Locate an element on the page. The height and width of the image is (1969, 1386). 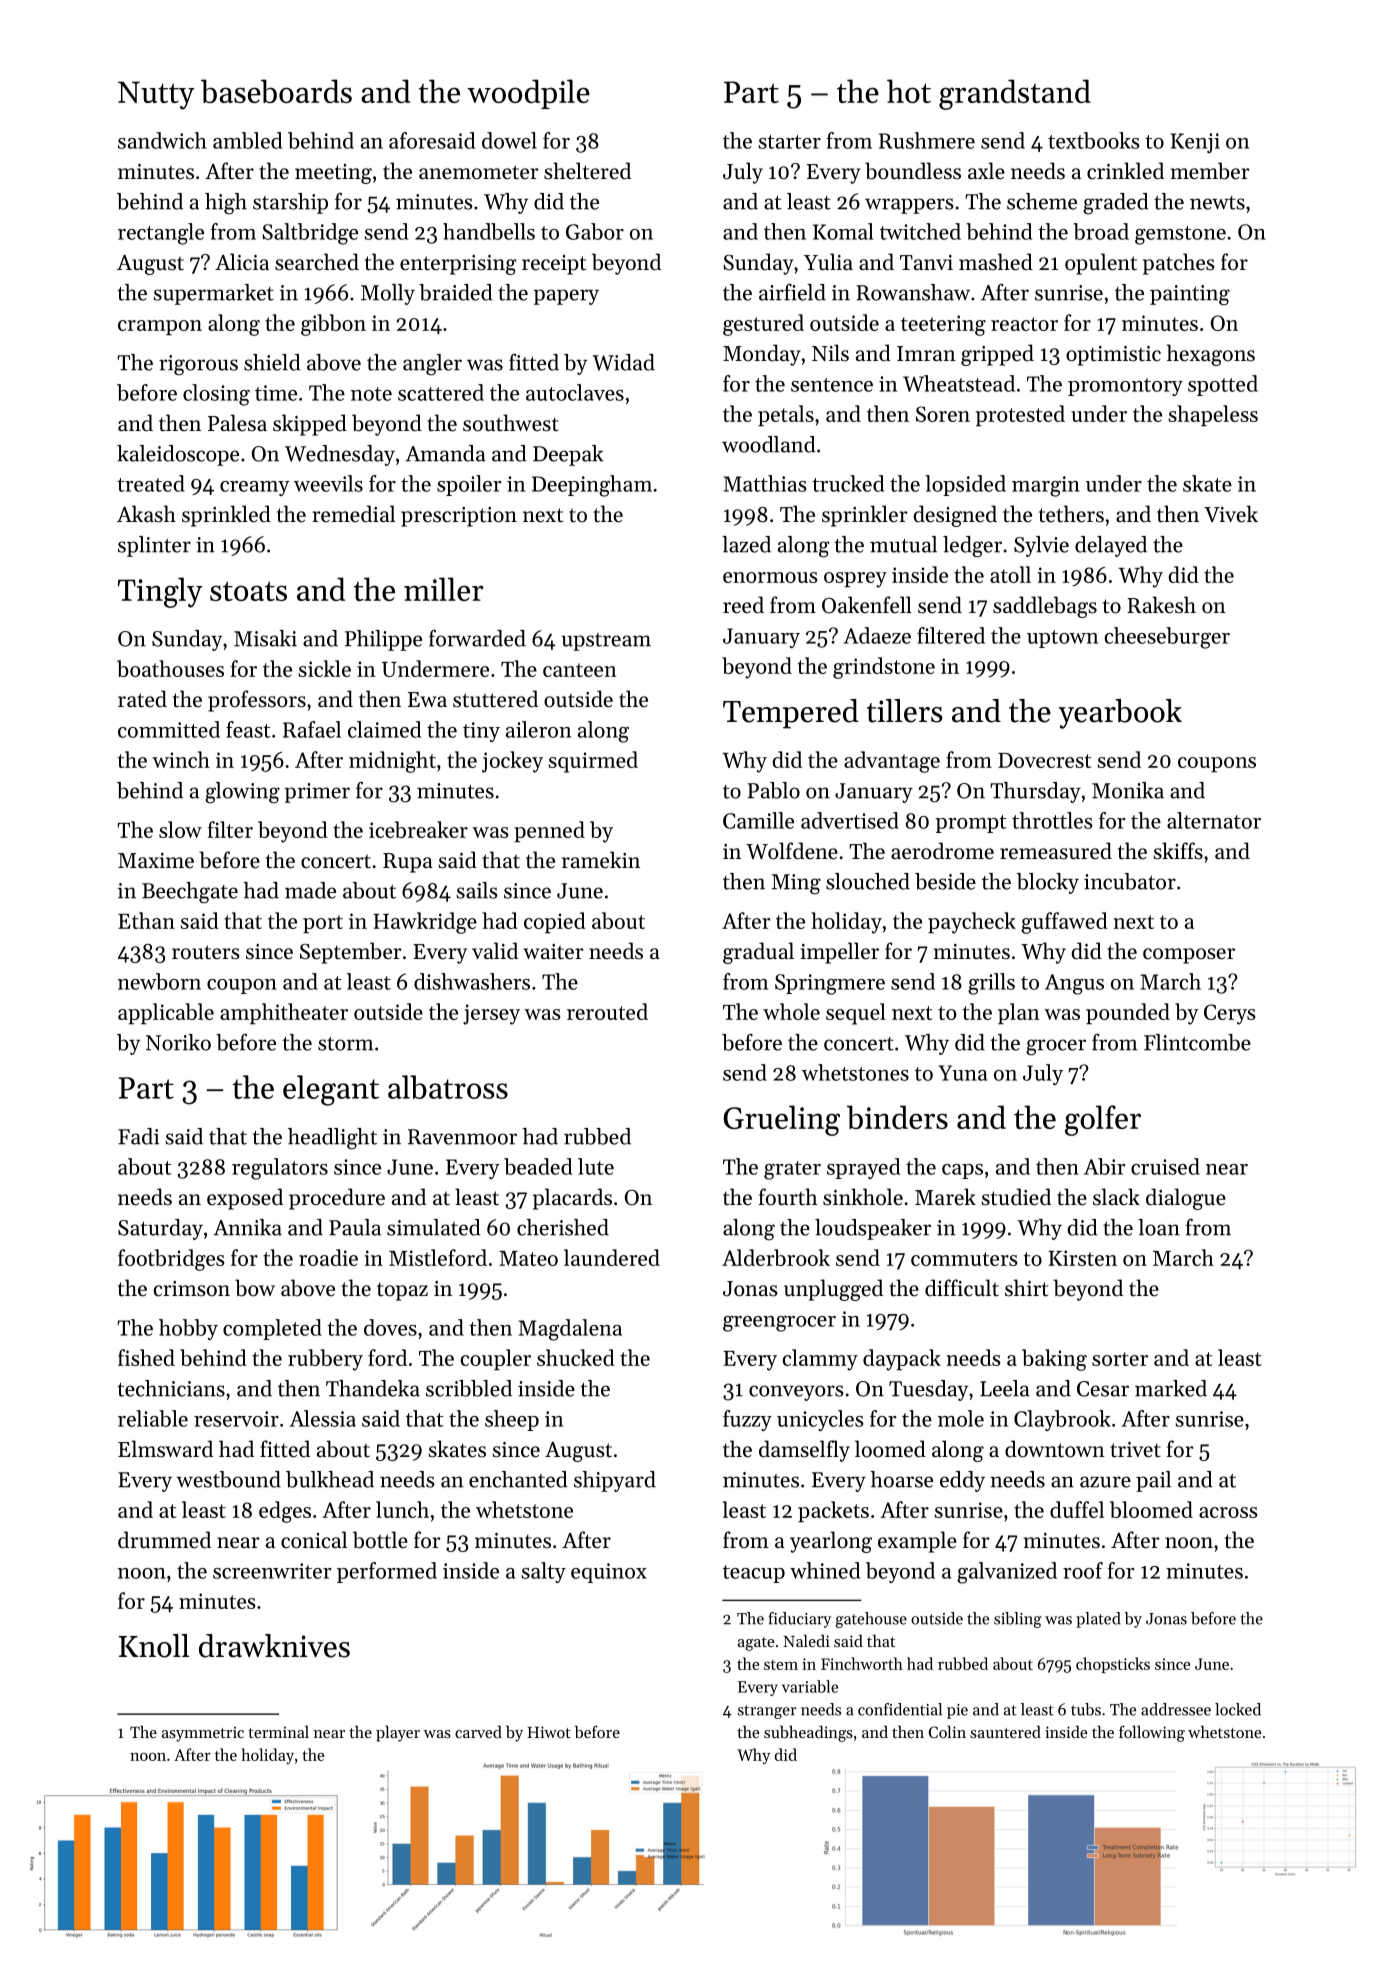
player is located at coordinates (398, 1733).
